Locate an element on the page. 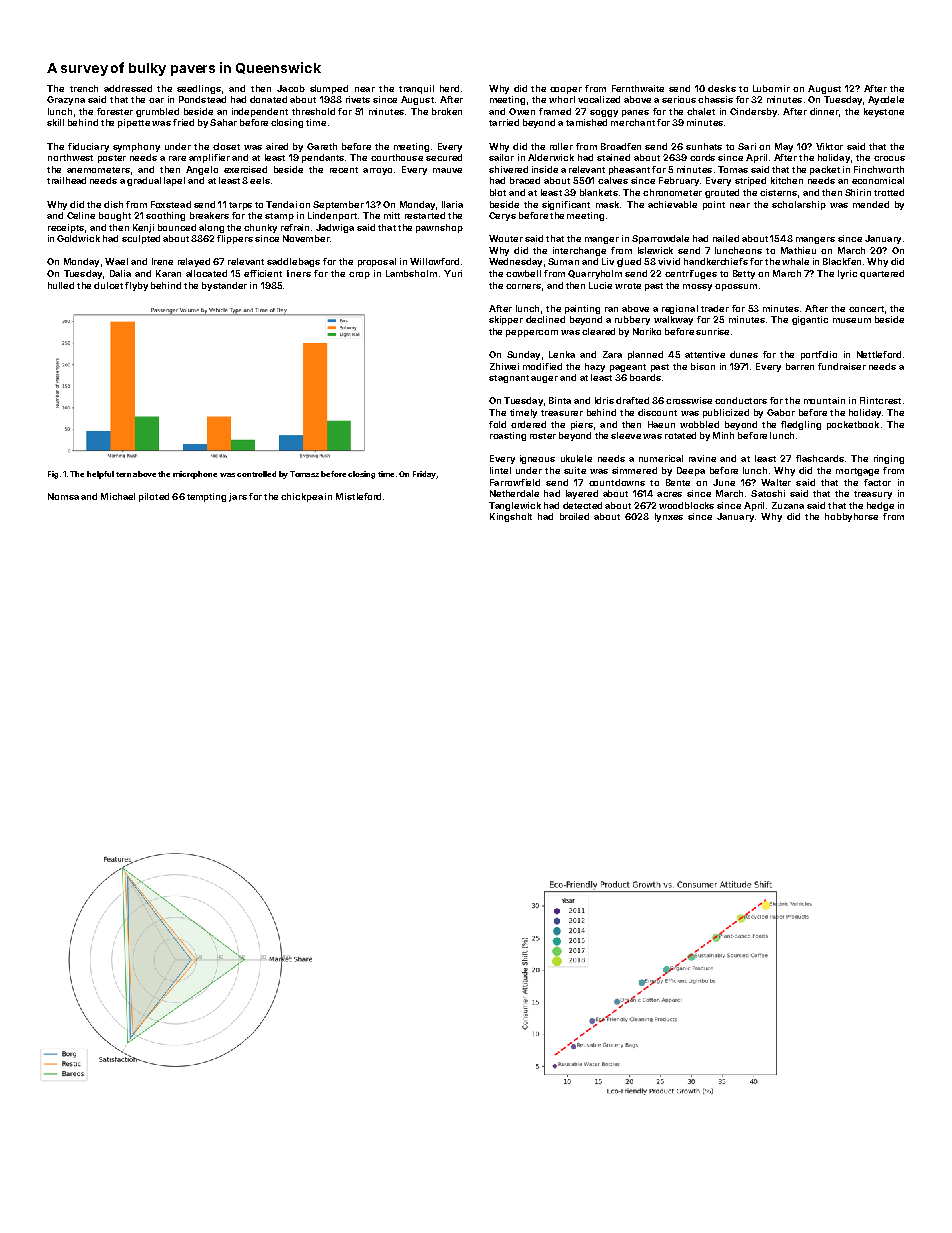 The height and width of the page is (1233, 952). keystone is located at coordinates (884, 112).
